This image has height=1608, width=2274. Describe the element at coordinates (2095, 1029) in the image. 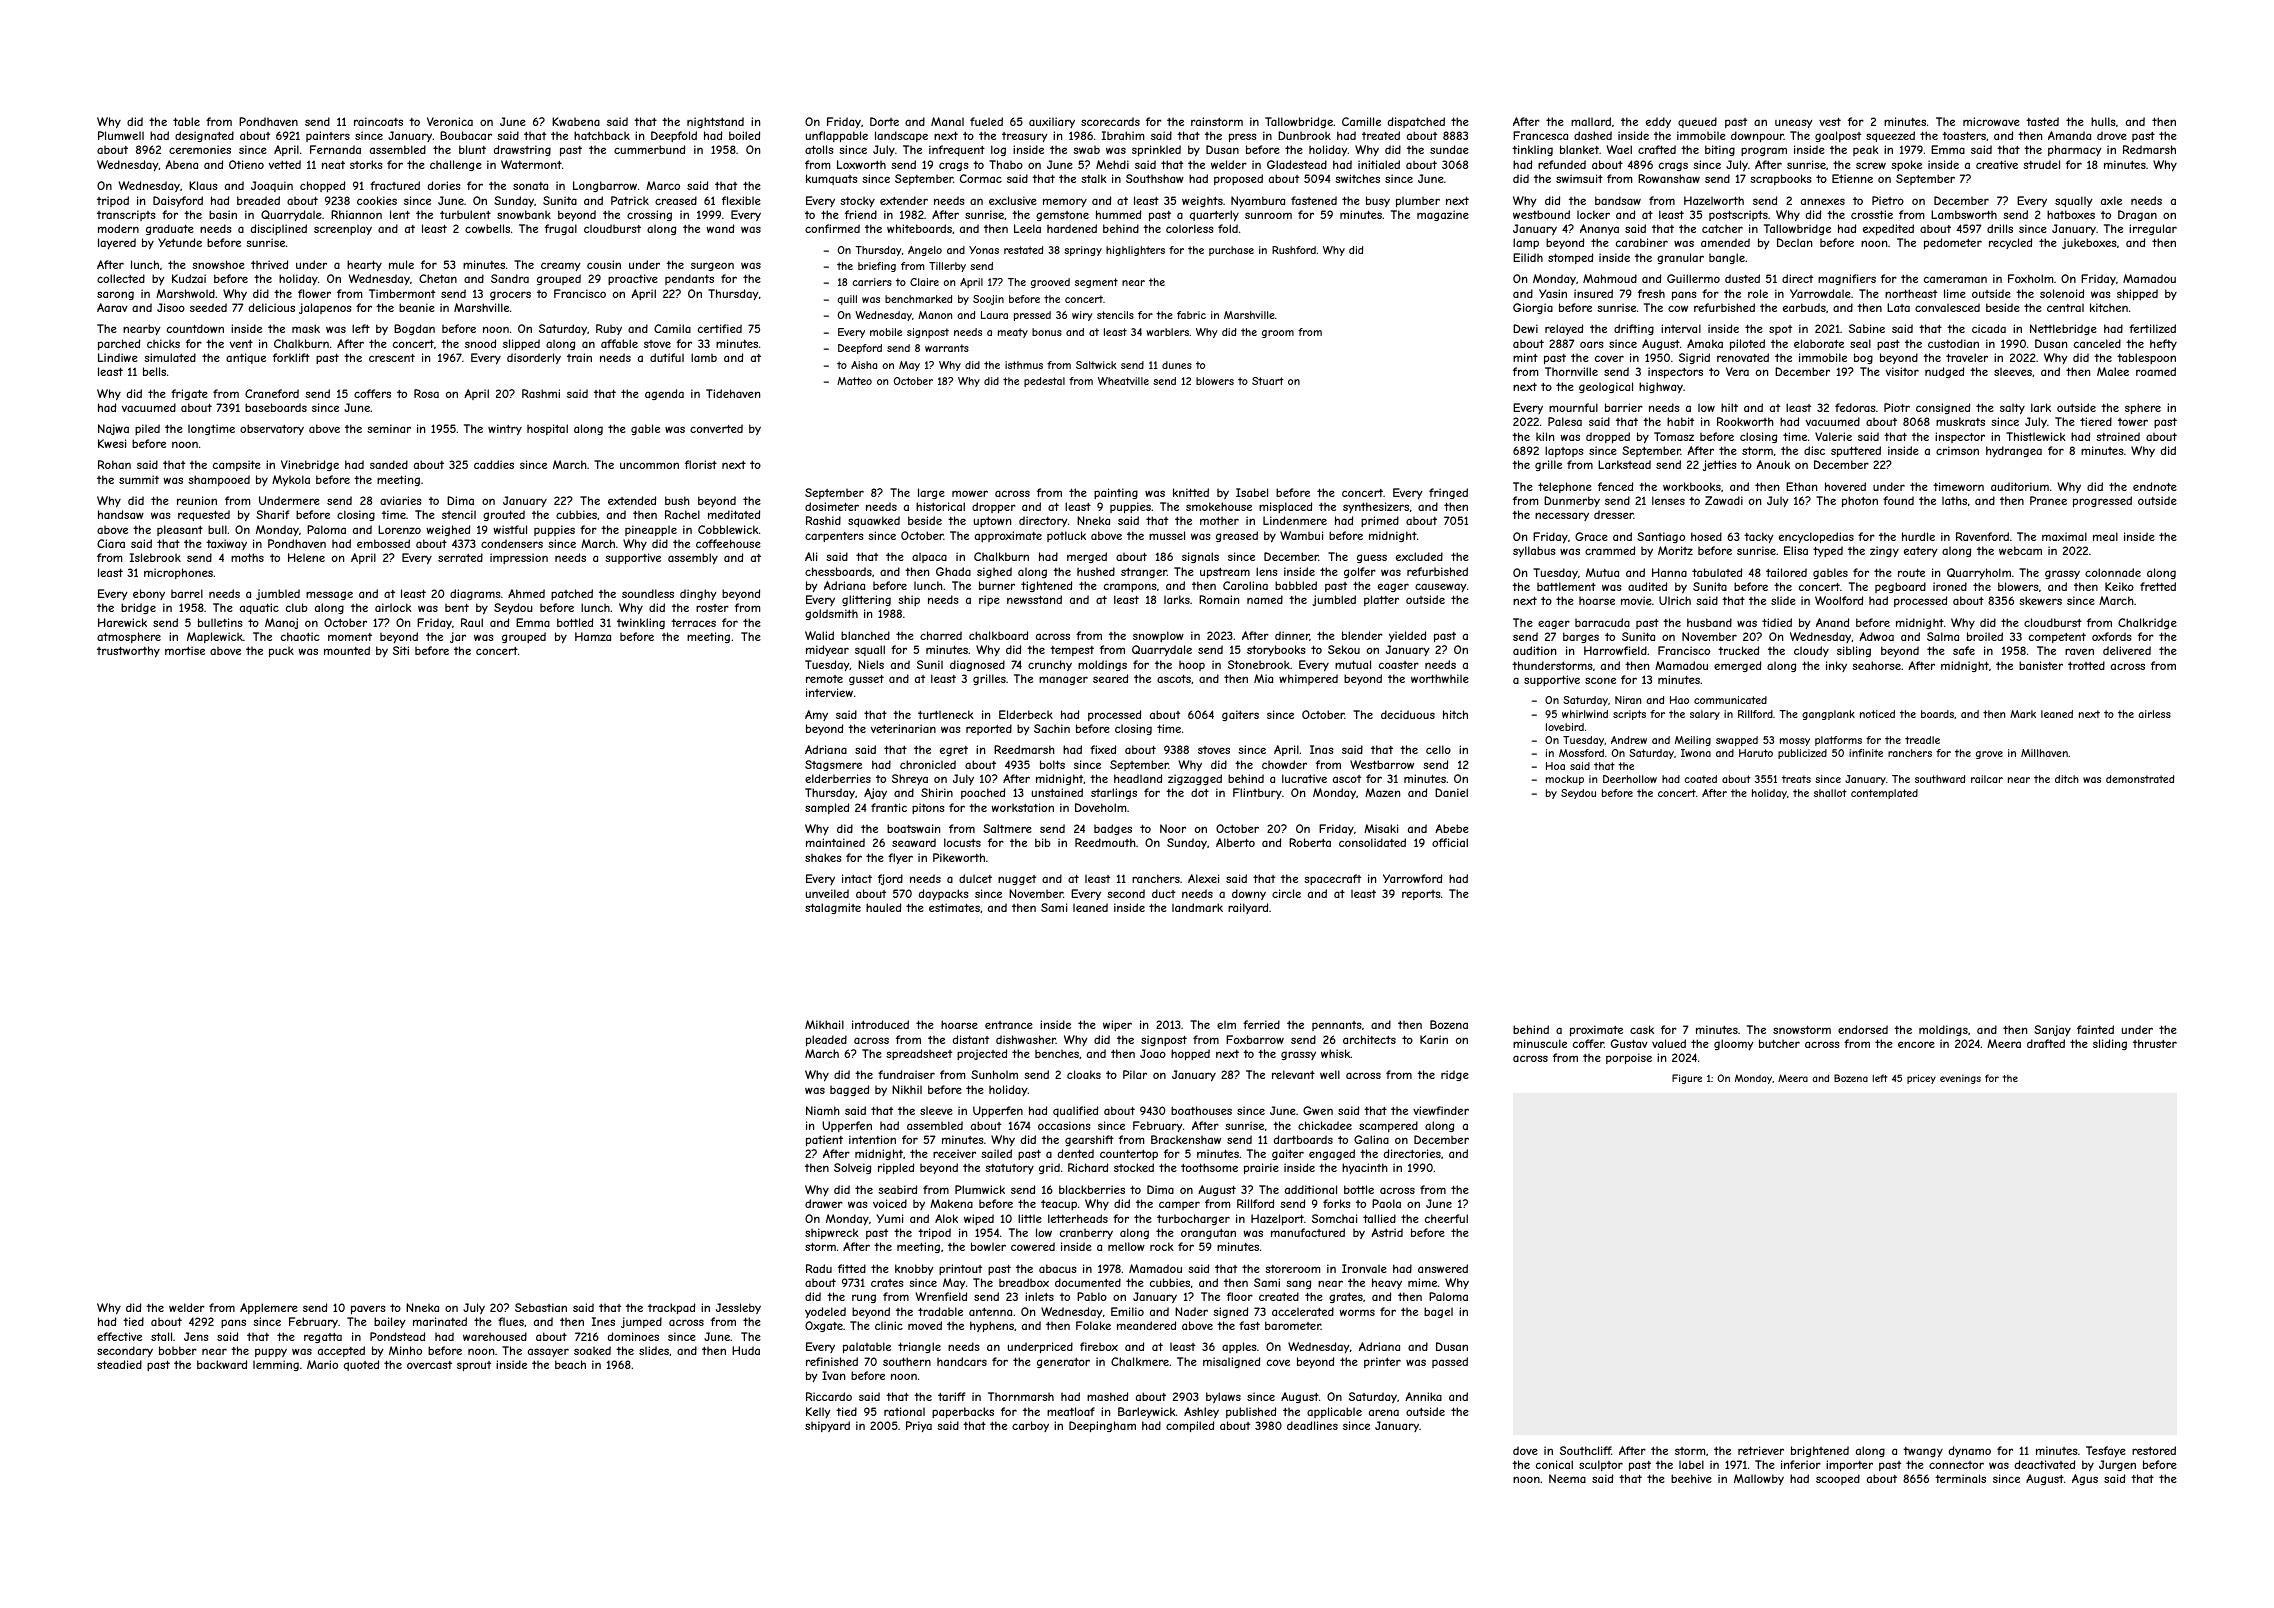

I see `fainted` at that location.
